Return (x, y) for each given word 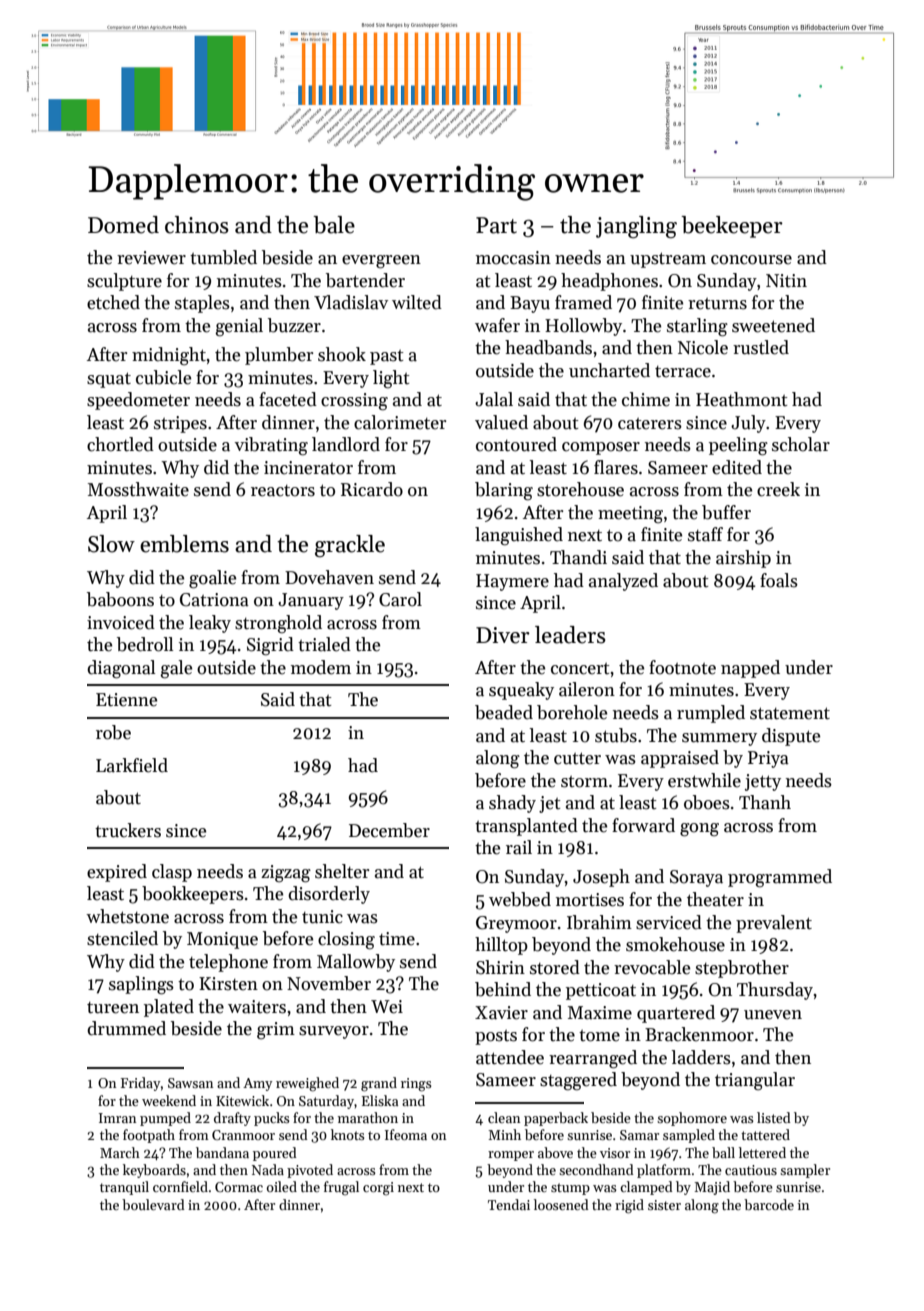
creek (778, 489)
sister (664, 1205)
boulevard (153, 1204)
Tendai (509, 1204)
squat (109, 380)
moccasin (513, 258)
